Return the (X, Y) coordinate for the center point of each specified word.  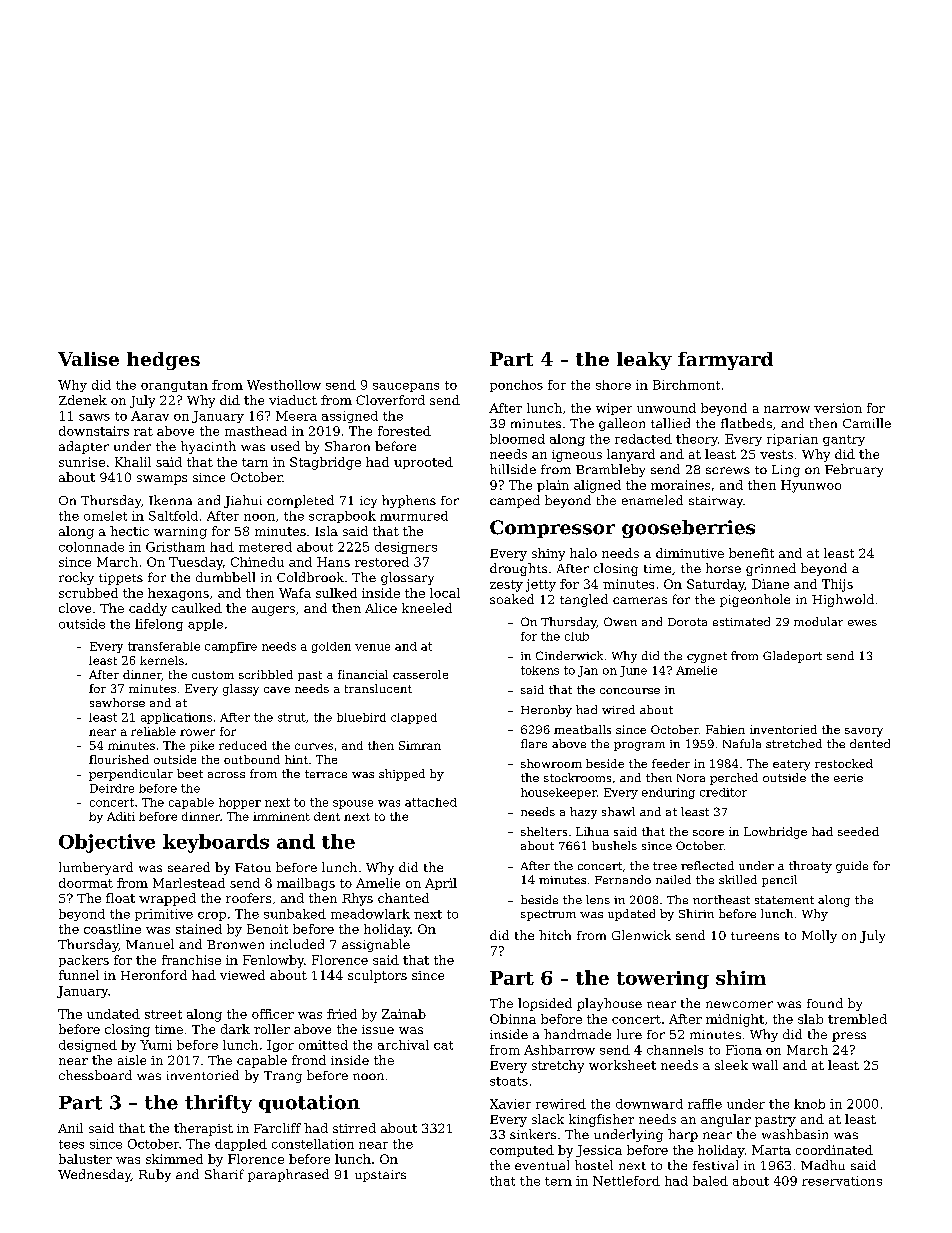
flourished (119, 759)
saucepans (406, 387)
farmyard (725, 361)
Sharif (224, 1174)
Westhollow (284, 385)
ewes (862, 623)
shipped (402, 775)
